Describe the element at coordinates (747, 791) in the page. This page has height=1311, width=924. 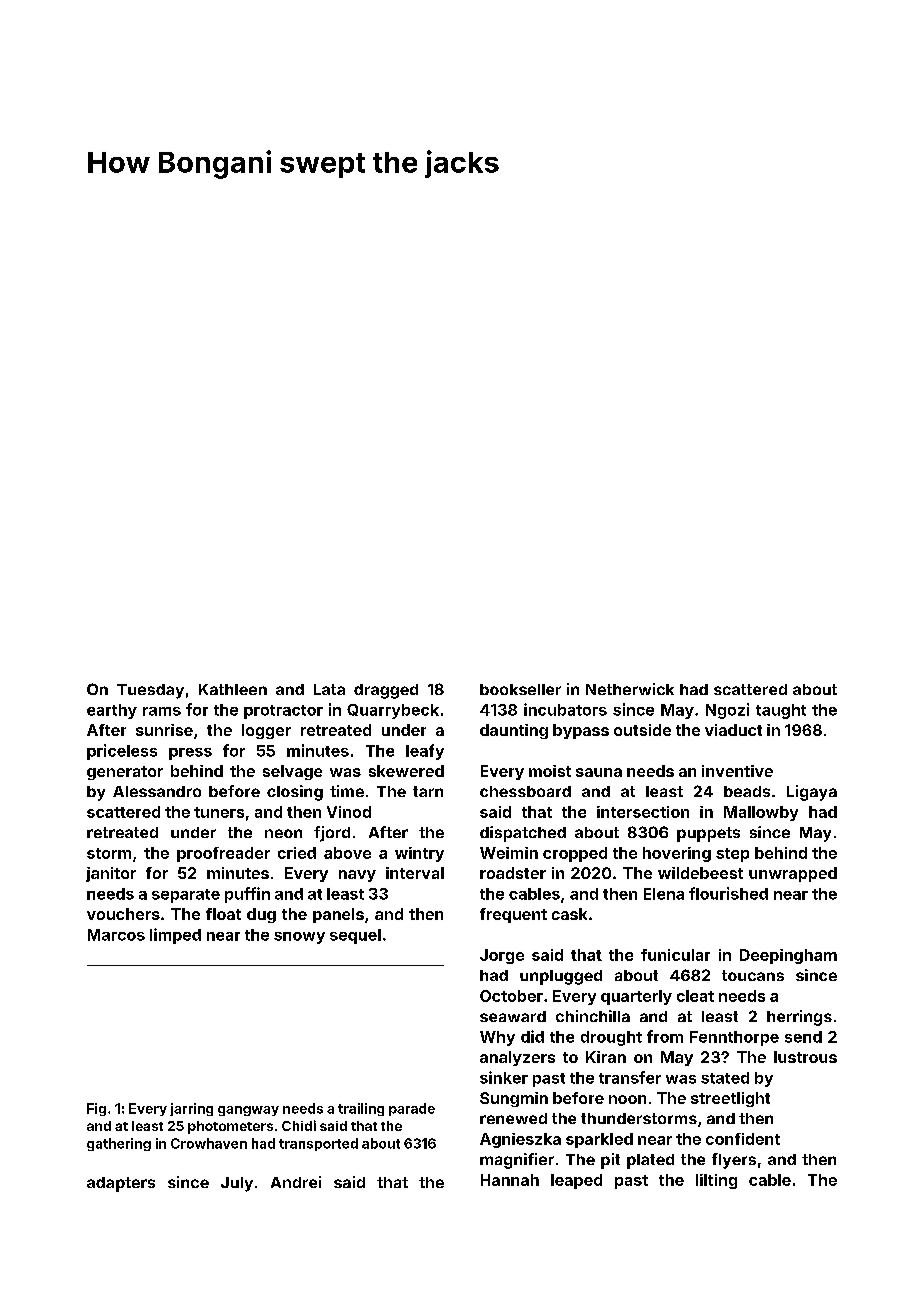
I see `beads` at that location.
